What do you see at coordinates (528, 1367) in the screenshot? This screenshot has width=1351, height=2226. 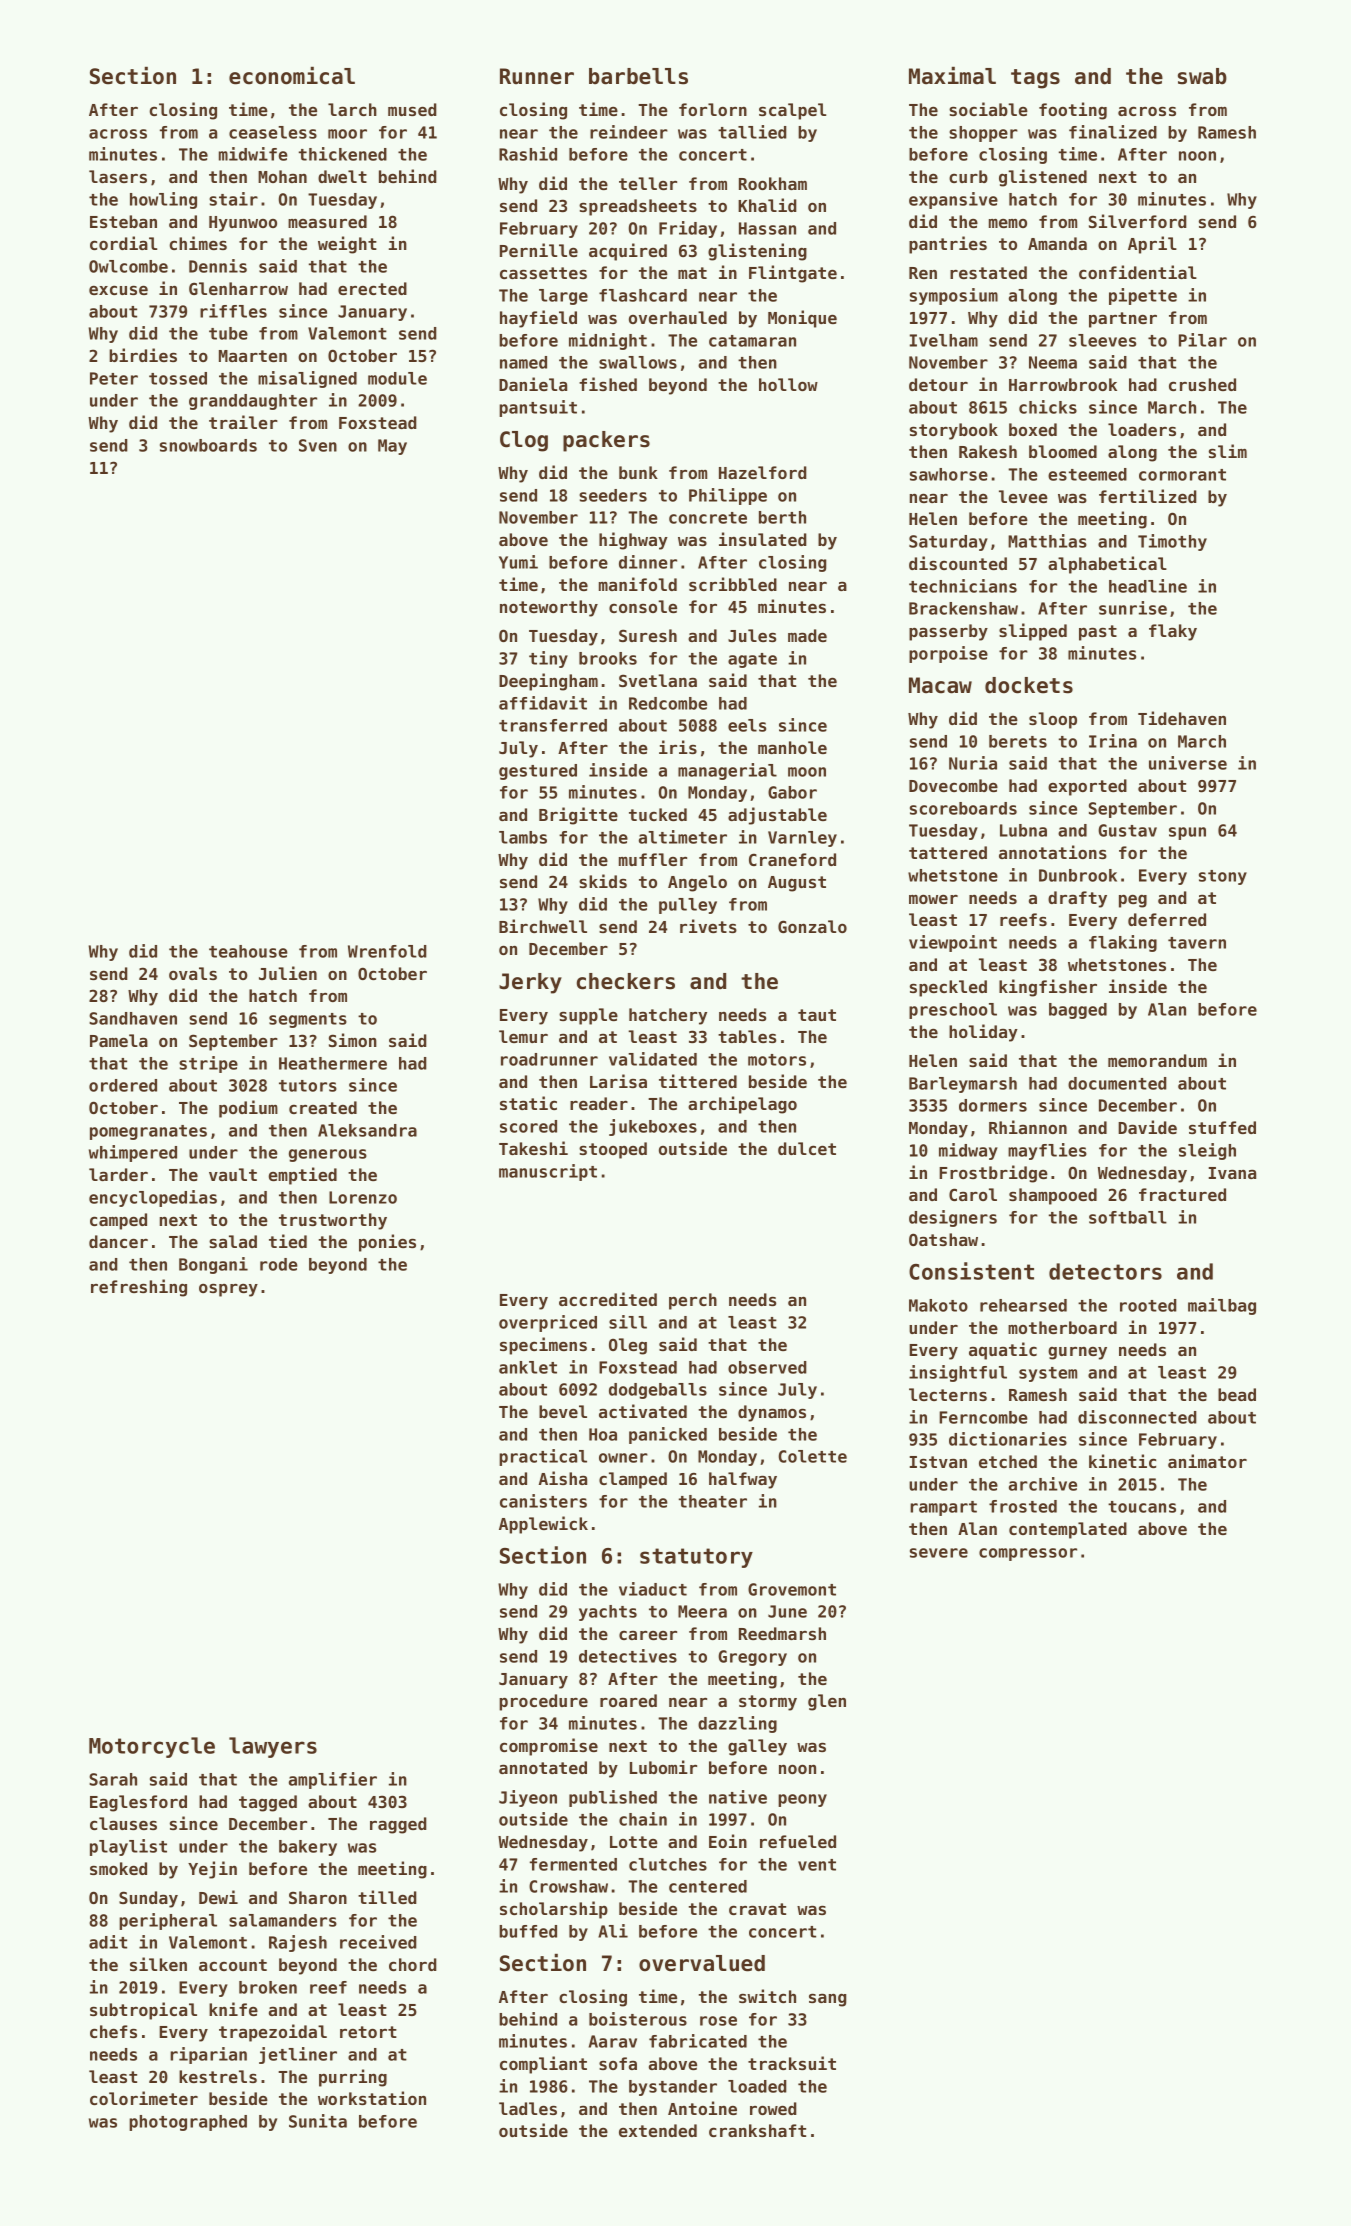 I see `anklet` at bounding box center [528, 1367].
